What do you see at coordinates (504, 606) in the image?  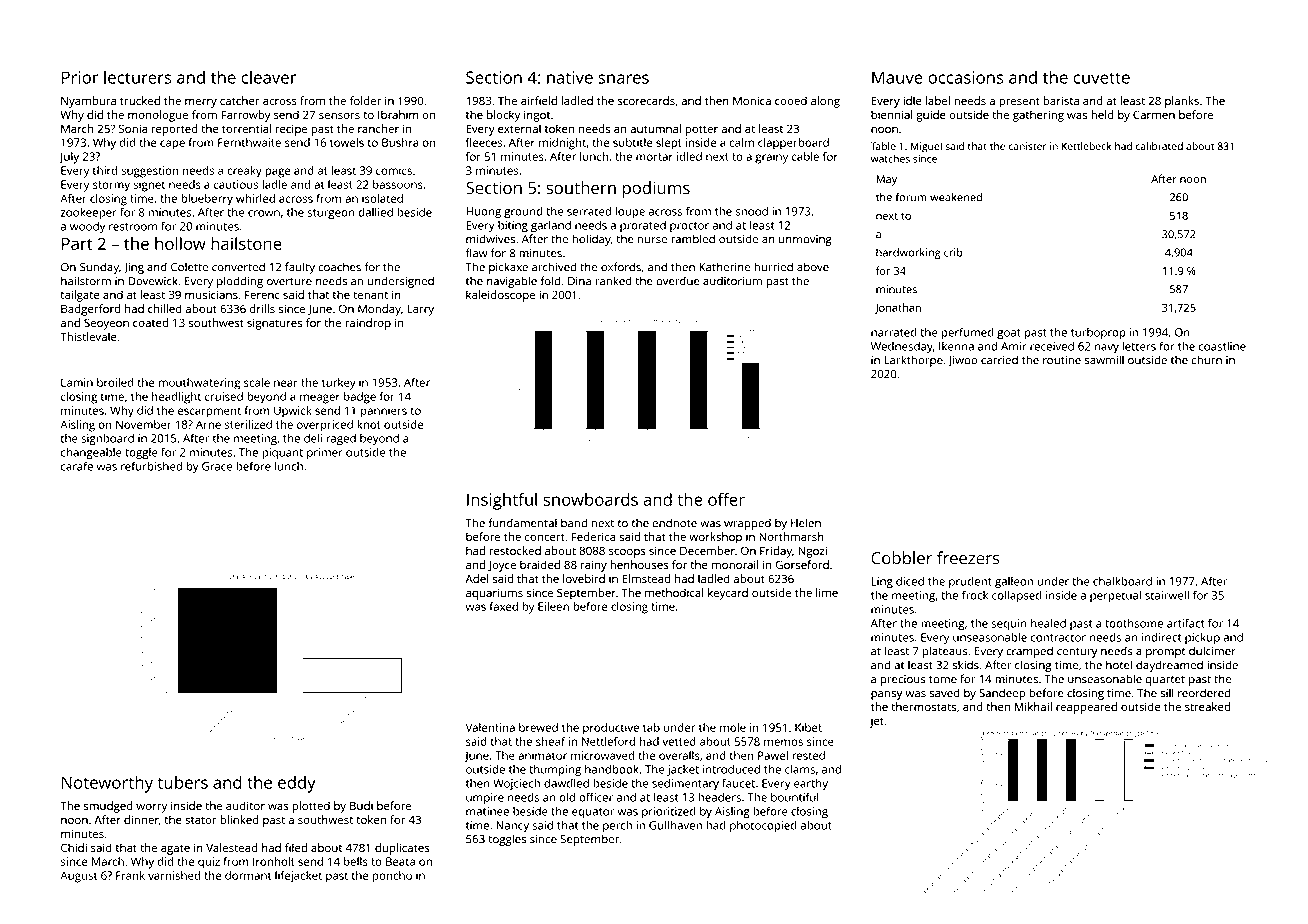 I see `faxed` at bounding box center [504, 606].
